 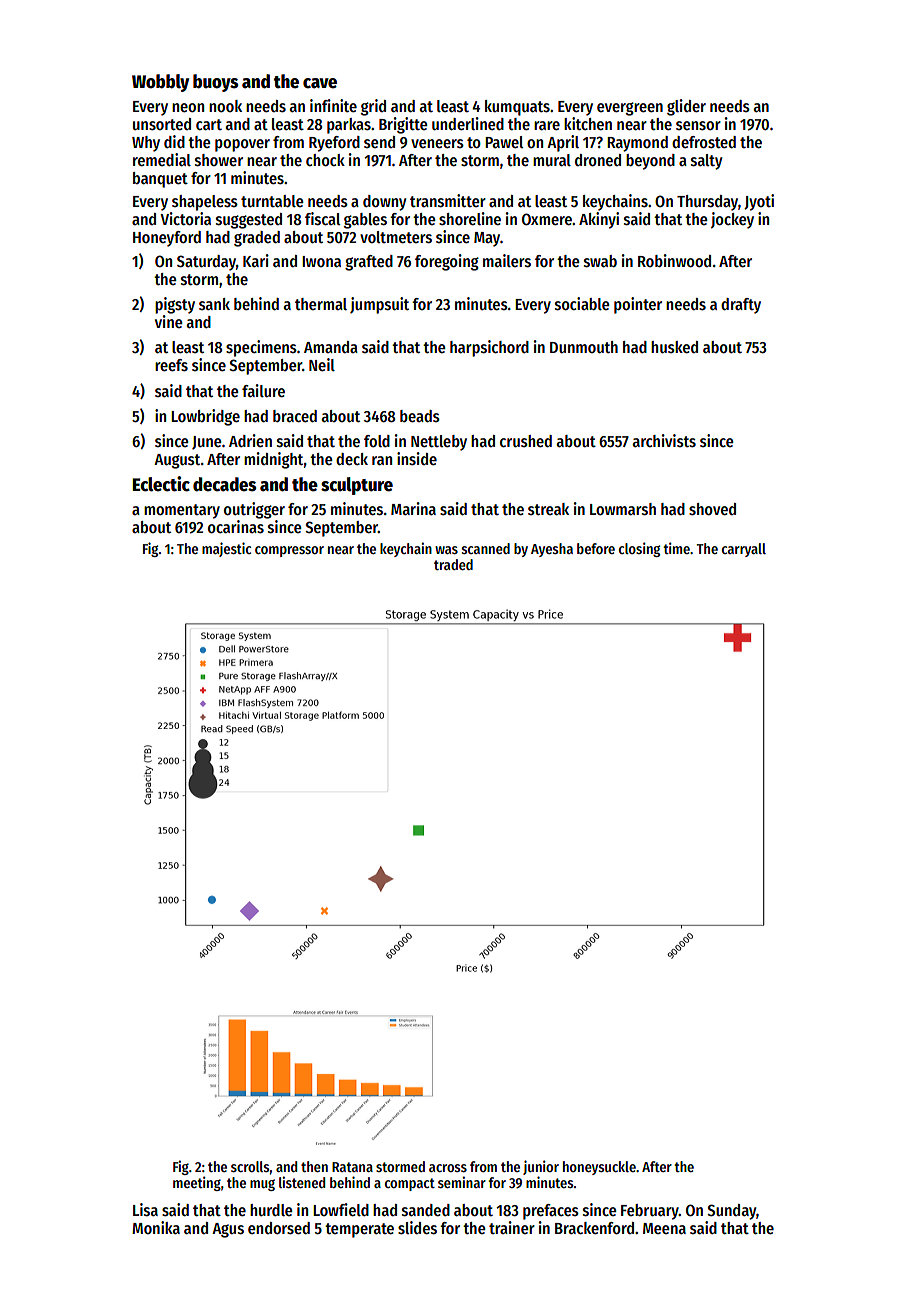 What do you see at coordinates (321, 304) in the screenshot?
I see `thermal` at bounding box center [321, 304].
